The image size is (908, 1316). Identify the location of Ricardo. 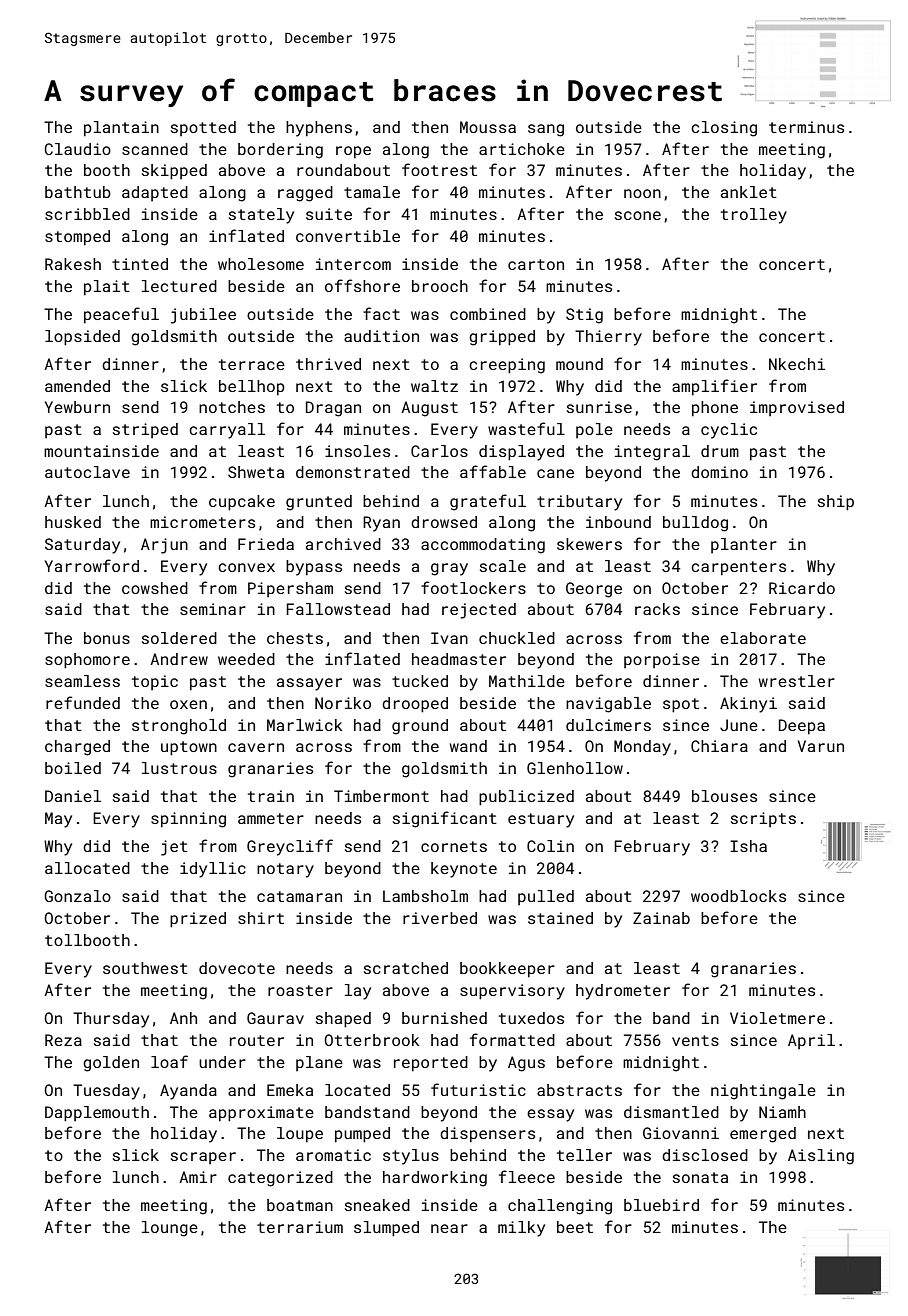
(802, 588).
